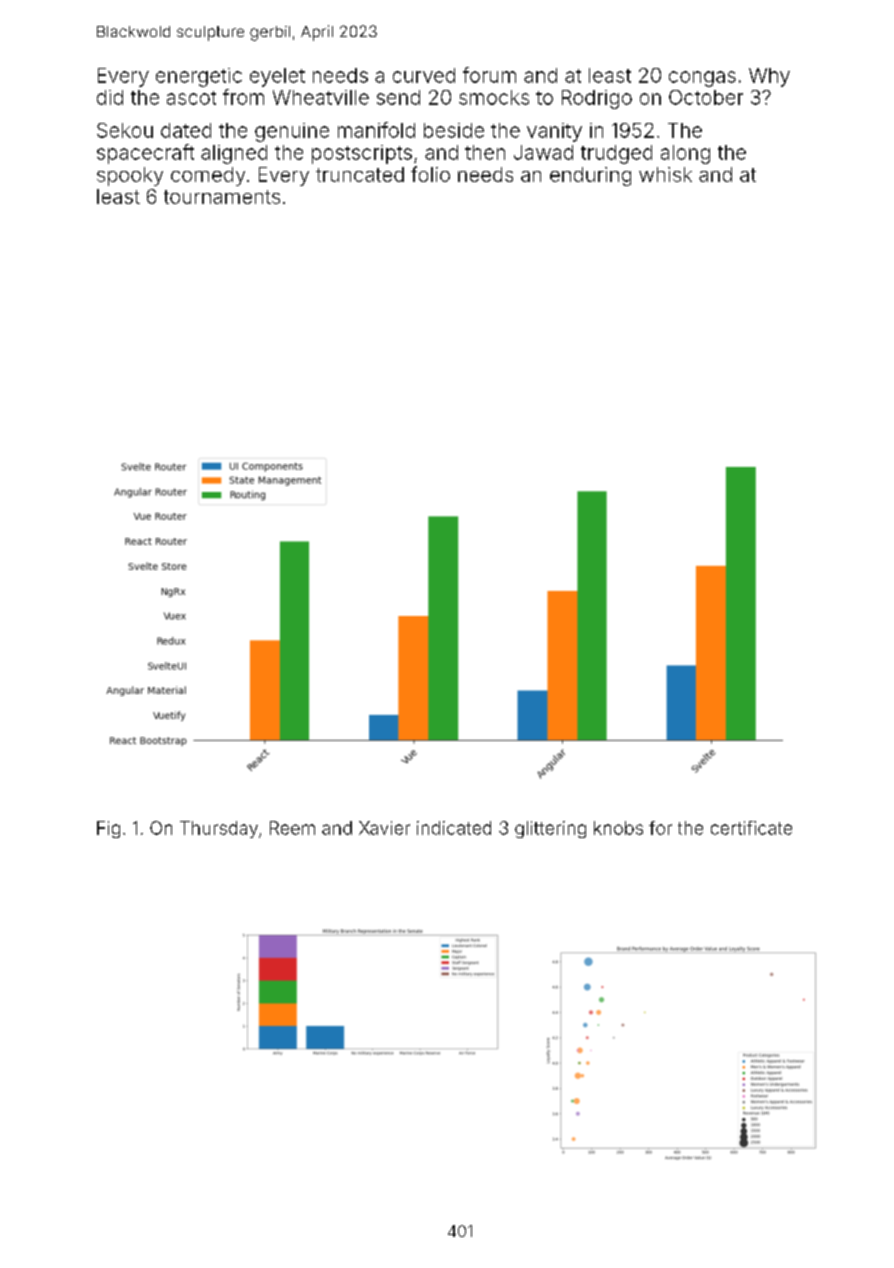 The width and height of the image is (894, 1268). What do you see at coordinates (222, 197) in the image?
I see `tournaments` at bounding box center [222, 197].
